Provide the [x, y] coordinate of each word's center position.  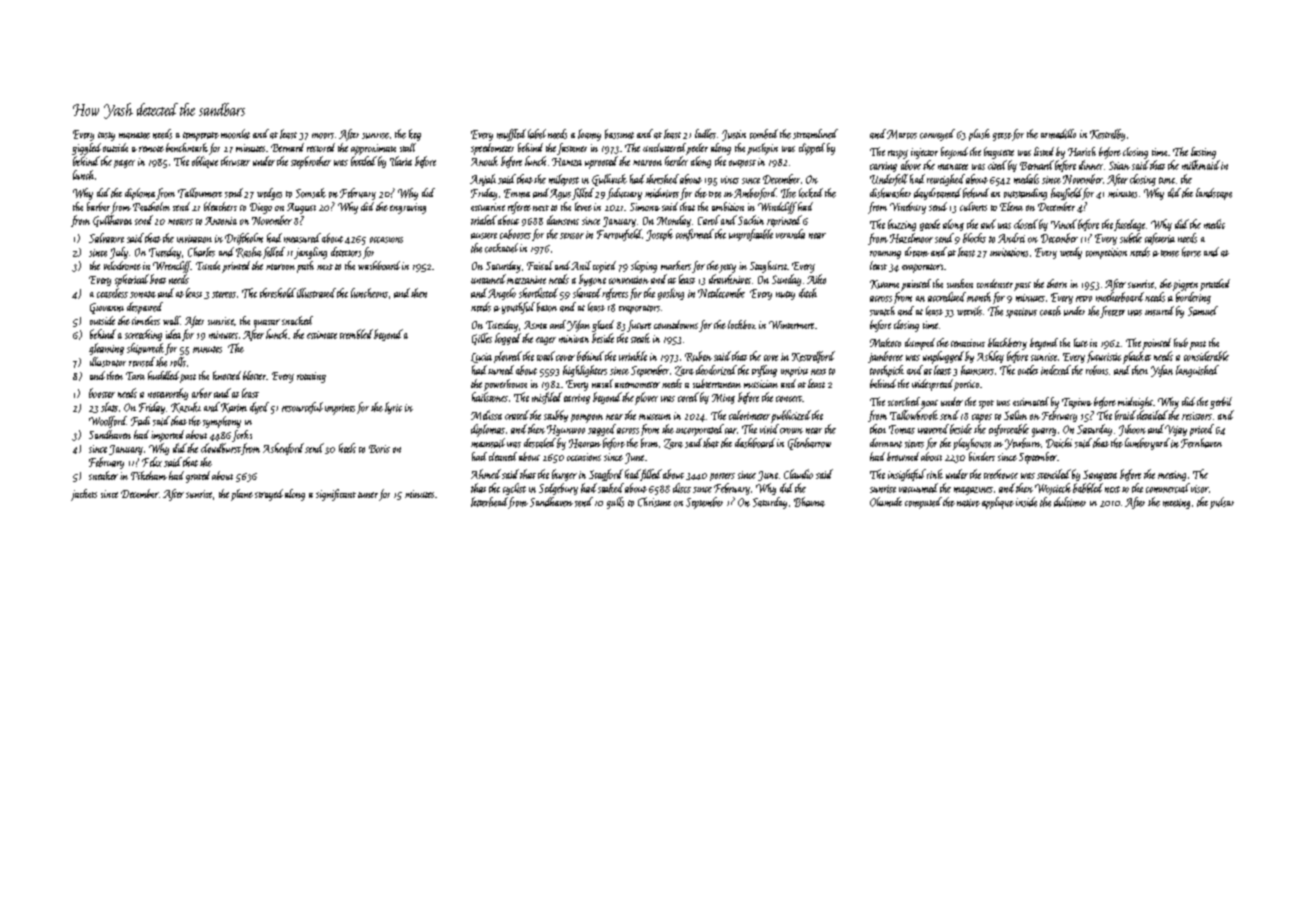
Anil [581, 265]
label [537, 134]
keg [415, 135]
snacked [297, 320]
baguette [999, 153]
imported [167, 436]
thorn [1057, 283]
